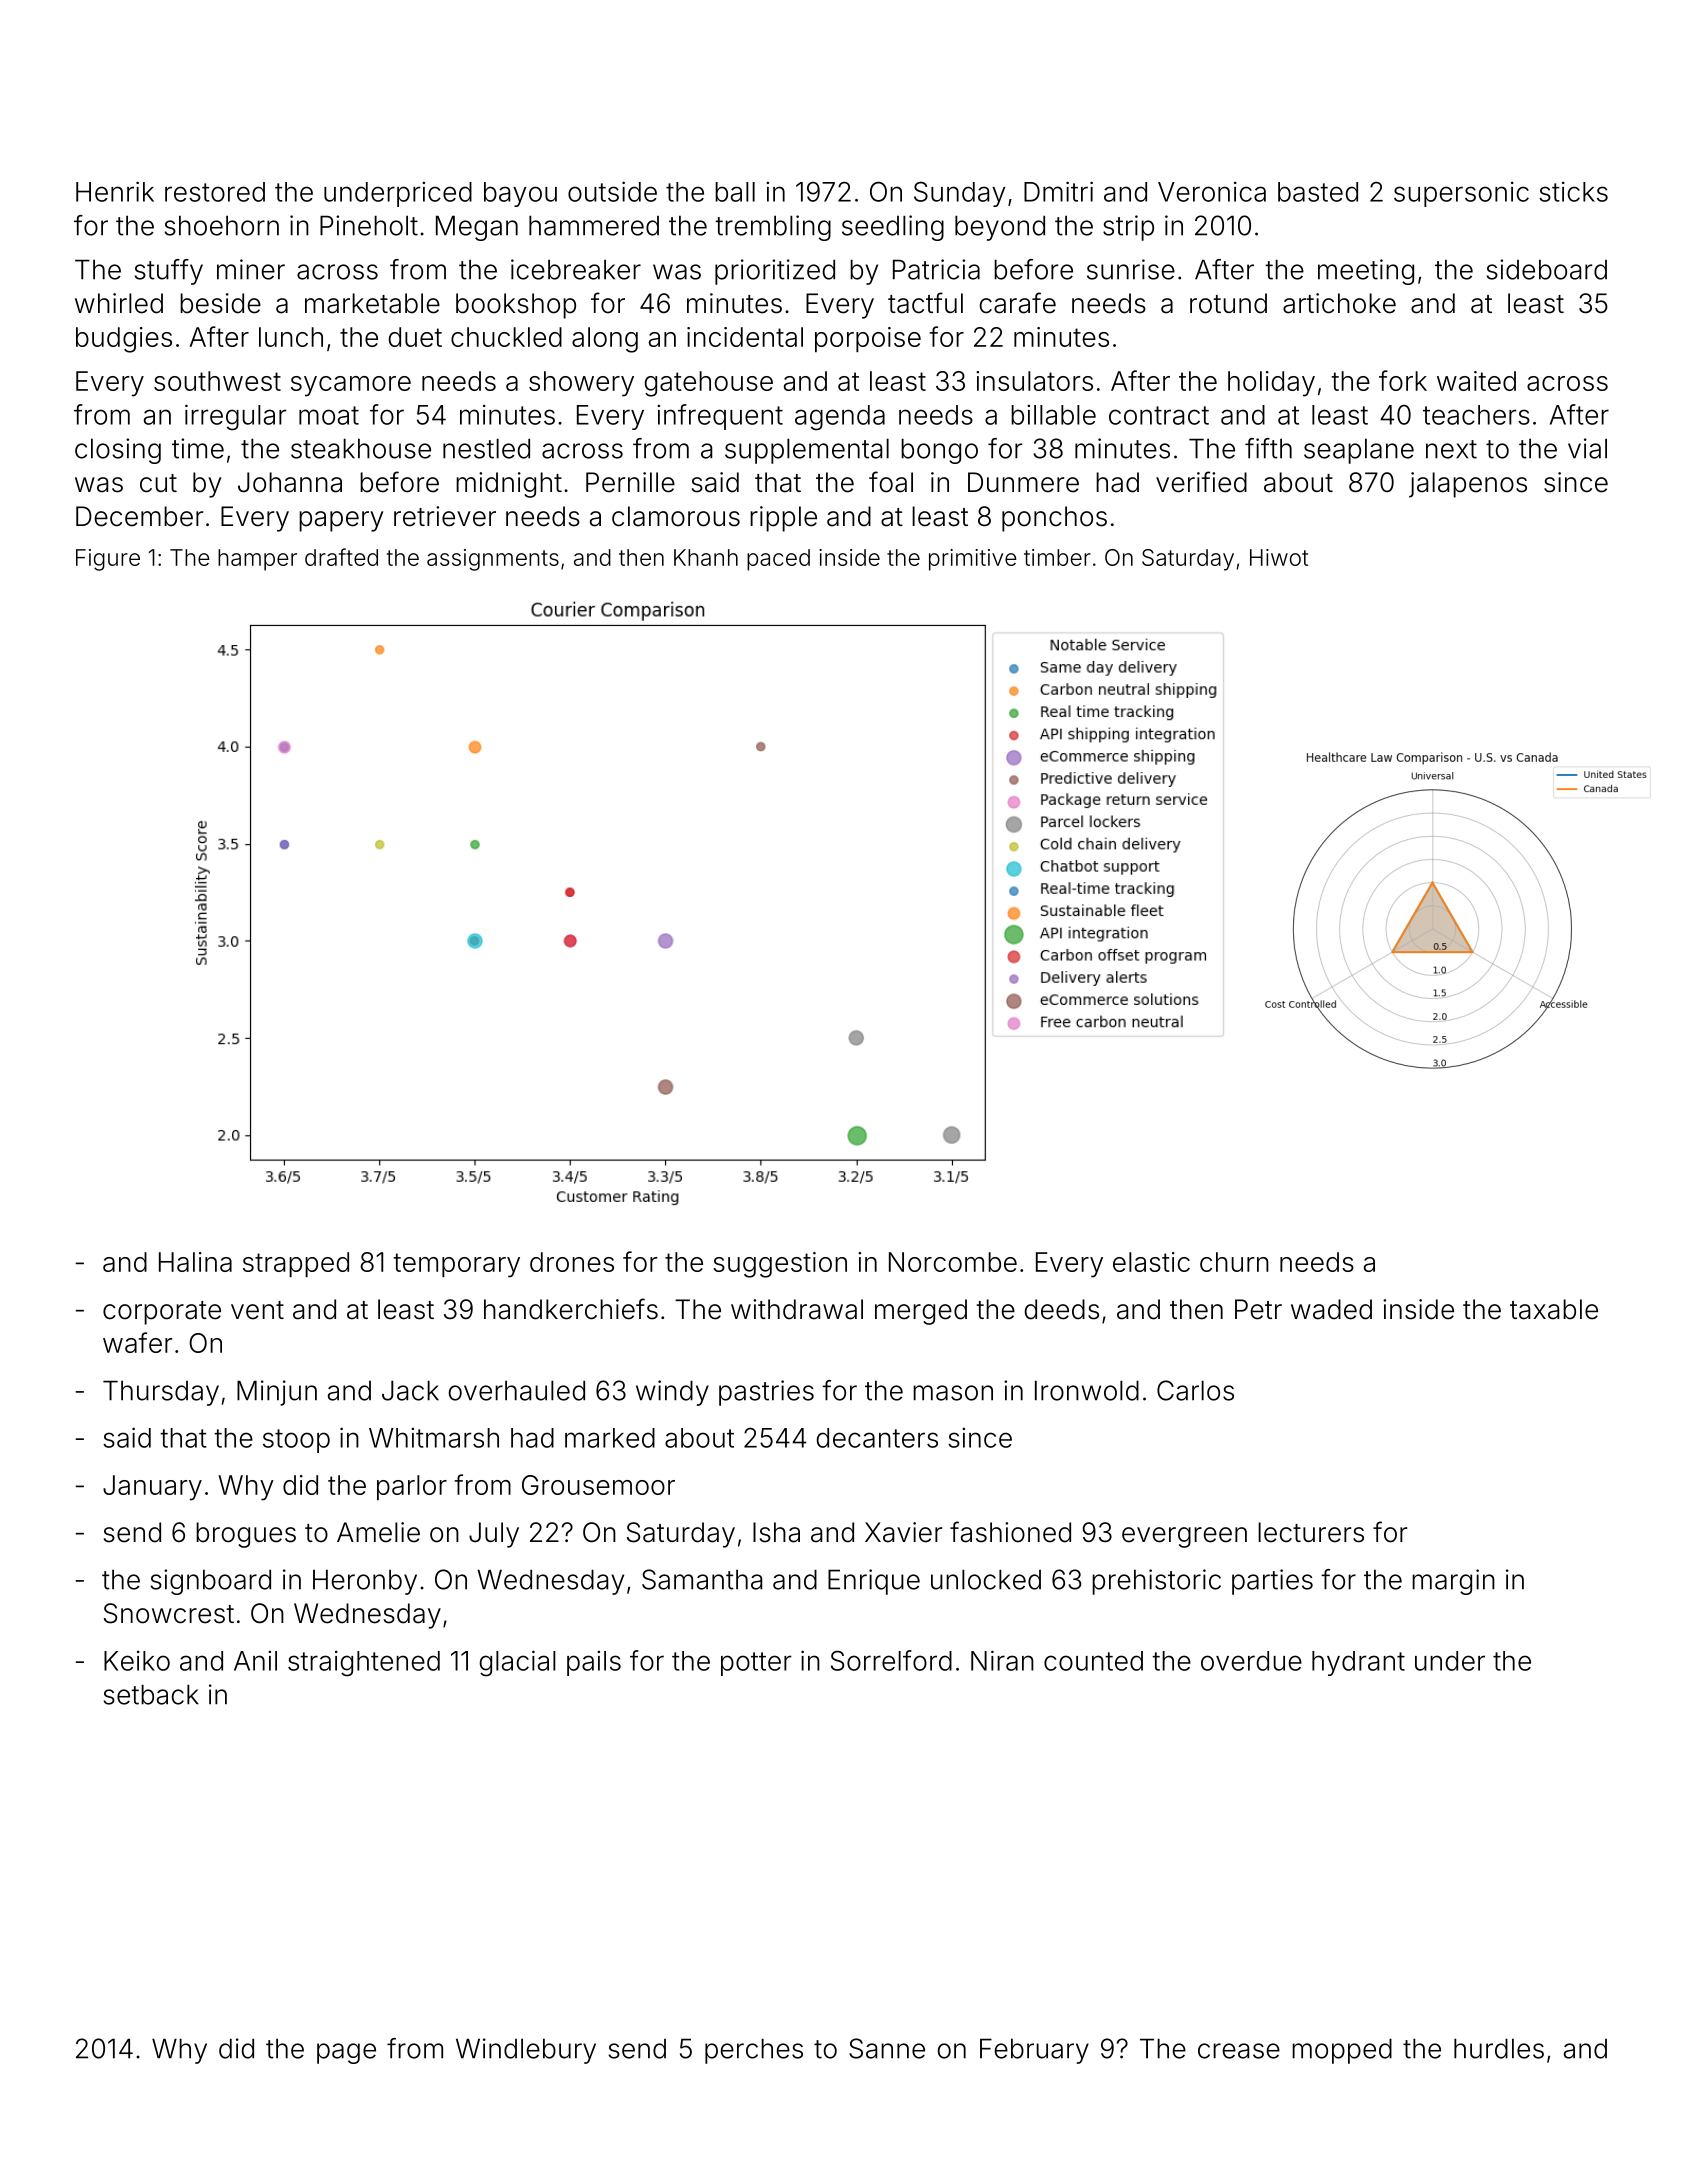 Image resolution: width=1683 pixels, height=2178 pixels. I want to click on page, so click(346, 2053).
